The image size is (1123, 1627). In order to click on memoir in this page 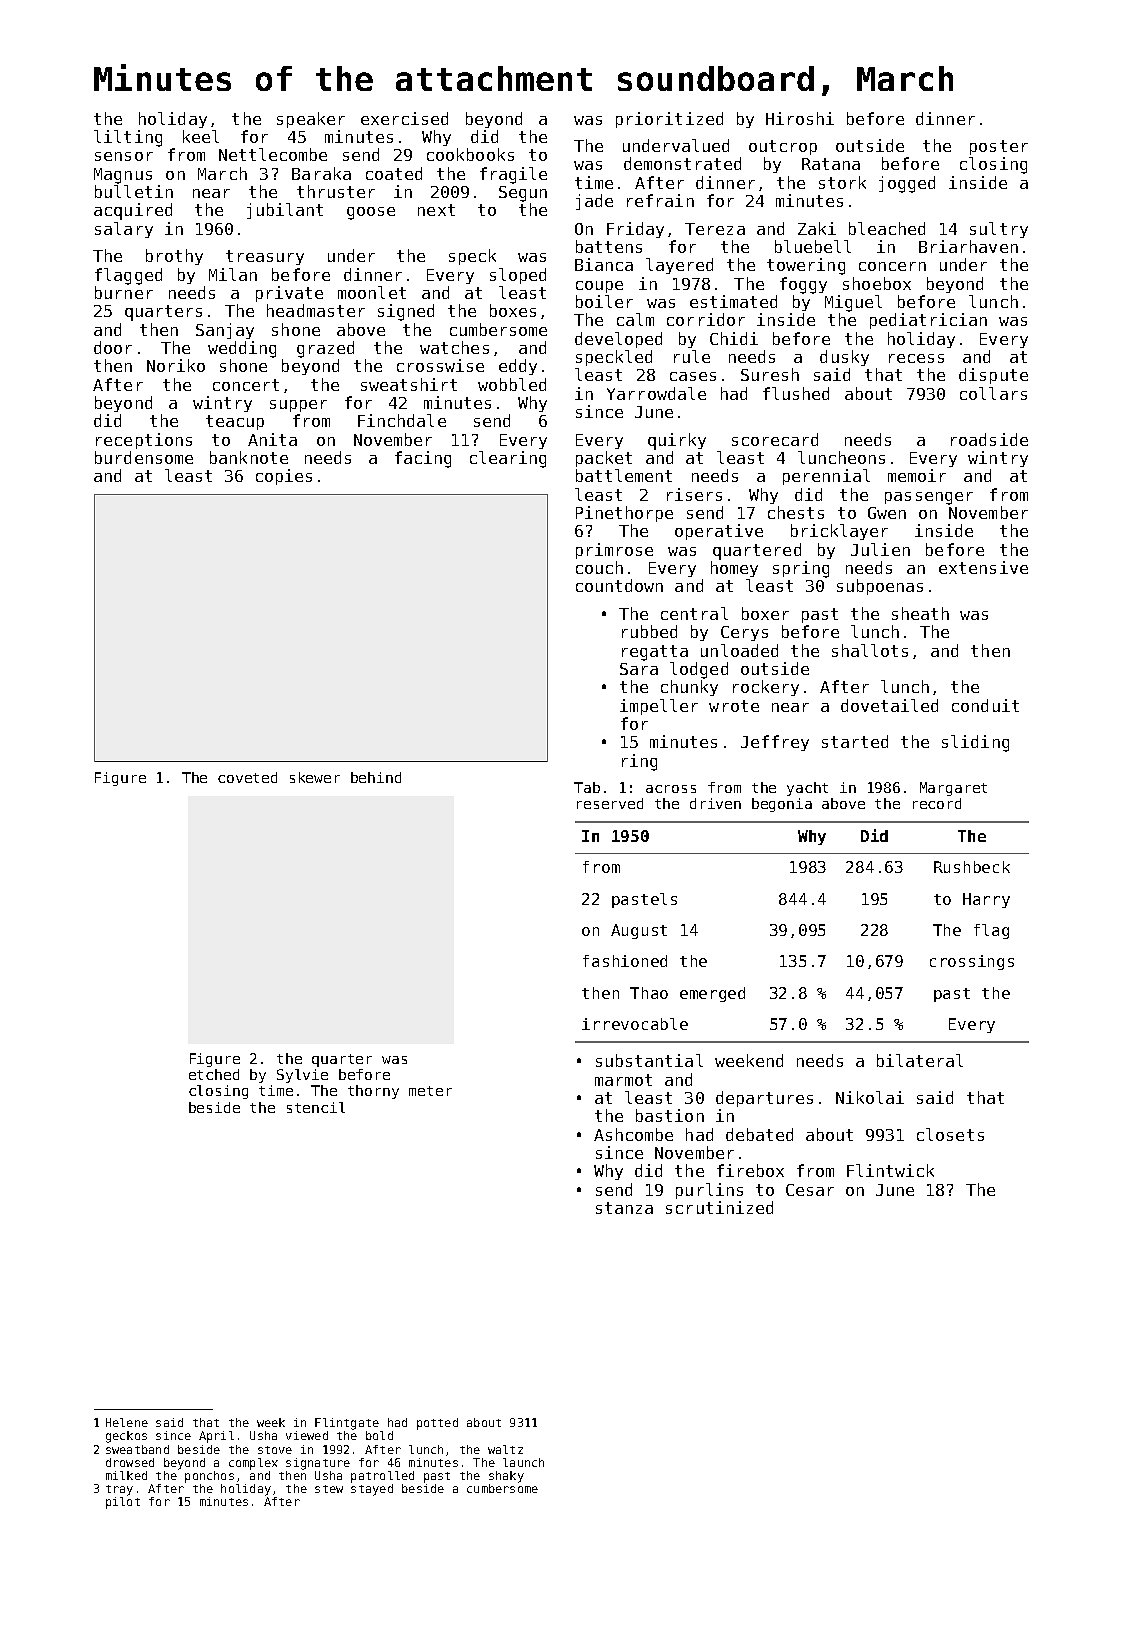, I will do `click(917, 475)`.
